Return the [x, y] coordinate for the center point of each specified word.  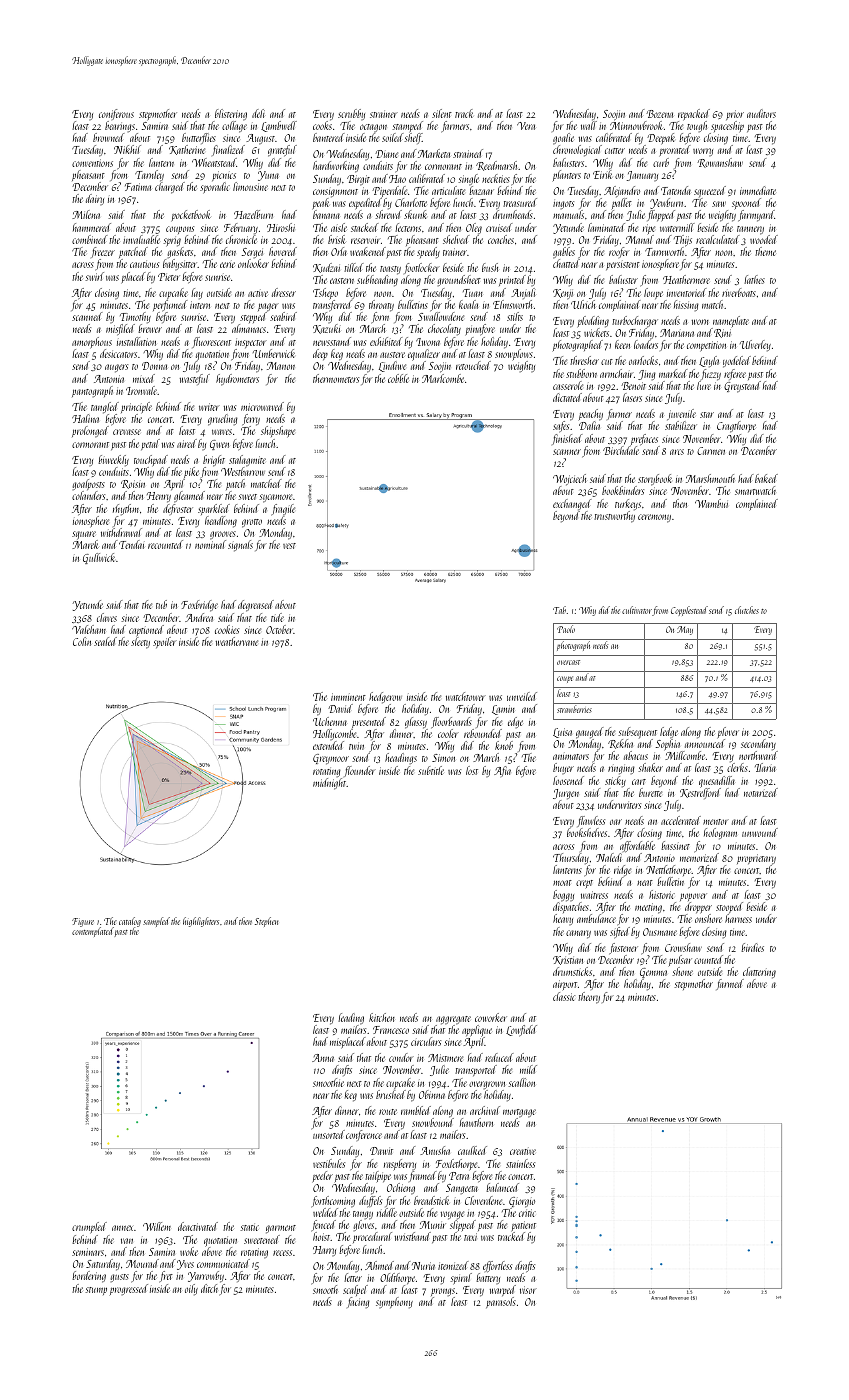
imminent [348, 697]
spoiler [165, 642]
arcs [677, 452]
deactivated [198, 1226]
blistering [231, 115]
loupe [653, 293]
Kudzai [326, 268]
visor [528, 1290]
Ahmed [379, 1265]
